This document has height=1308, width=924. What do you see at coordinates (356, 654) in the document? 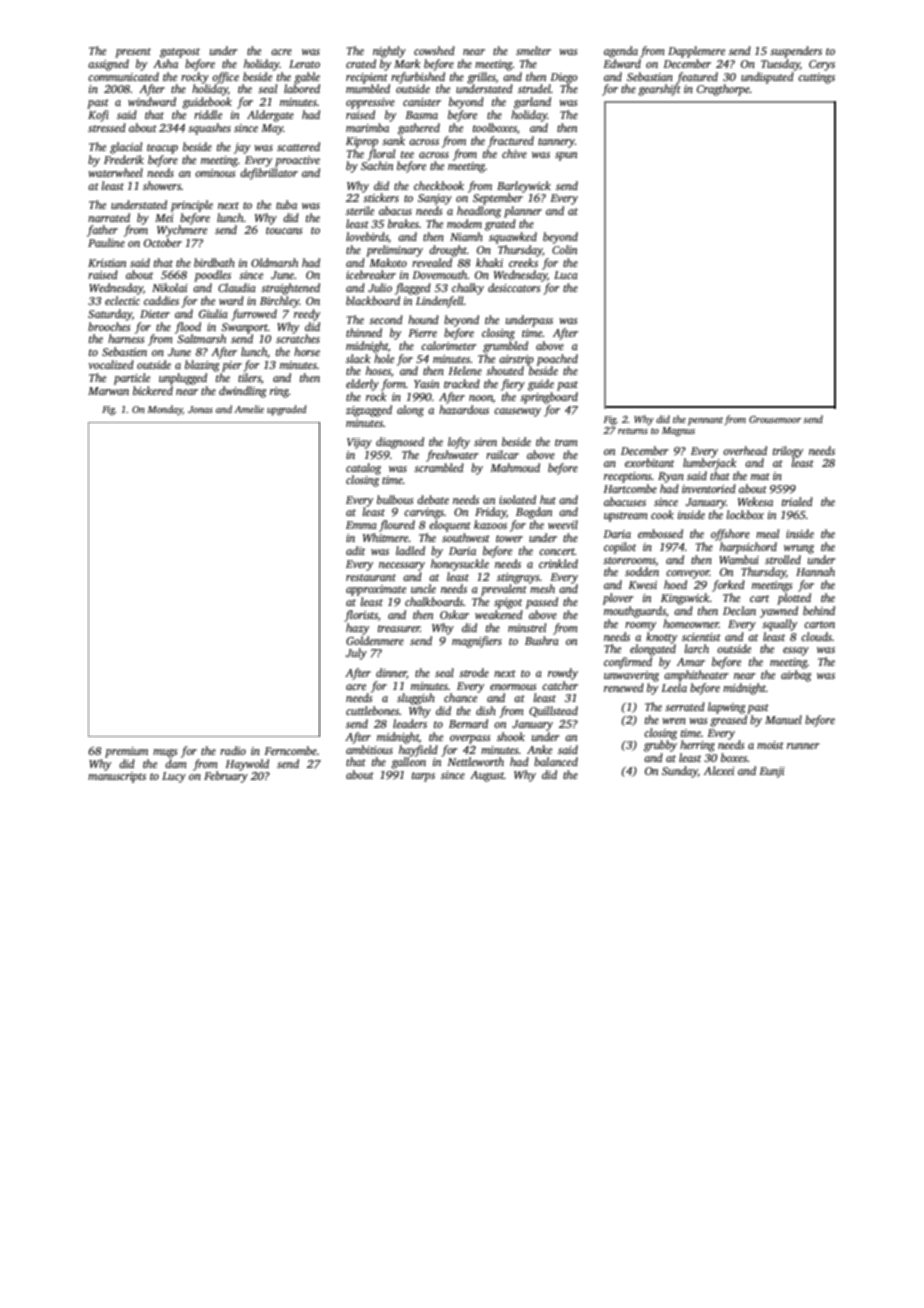
I see `July` at bounding box center [356, 654].
